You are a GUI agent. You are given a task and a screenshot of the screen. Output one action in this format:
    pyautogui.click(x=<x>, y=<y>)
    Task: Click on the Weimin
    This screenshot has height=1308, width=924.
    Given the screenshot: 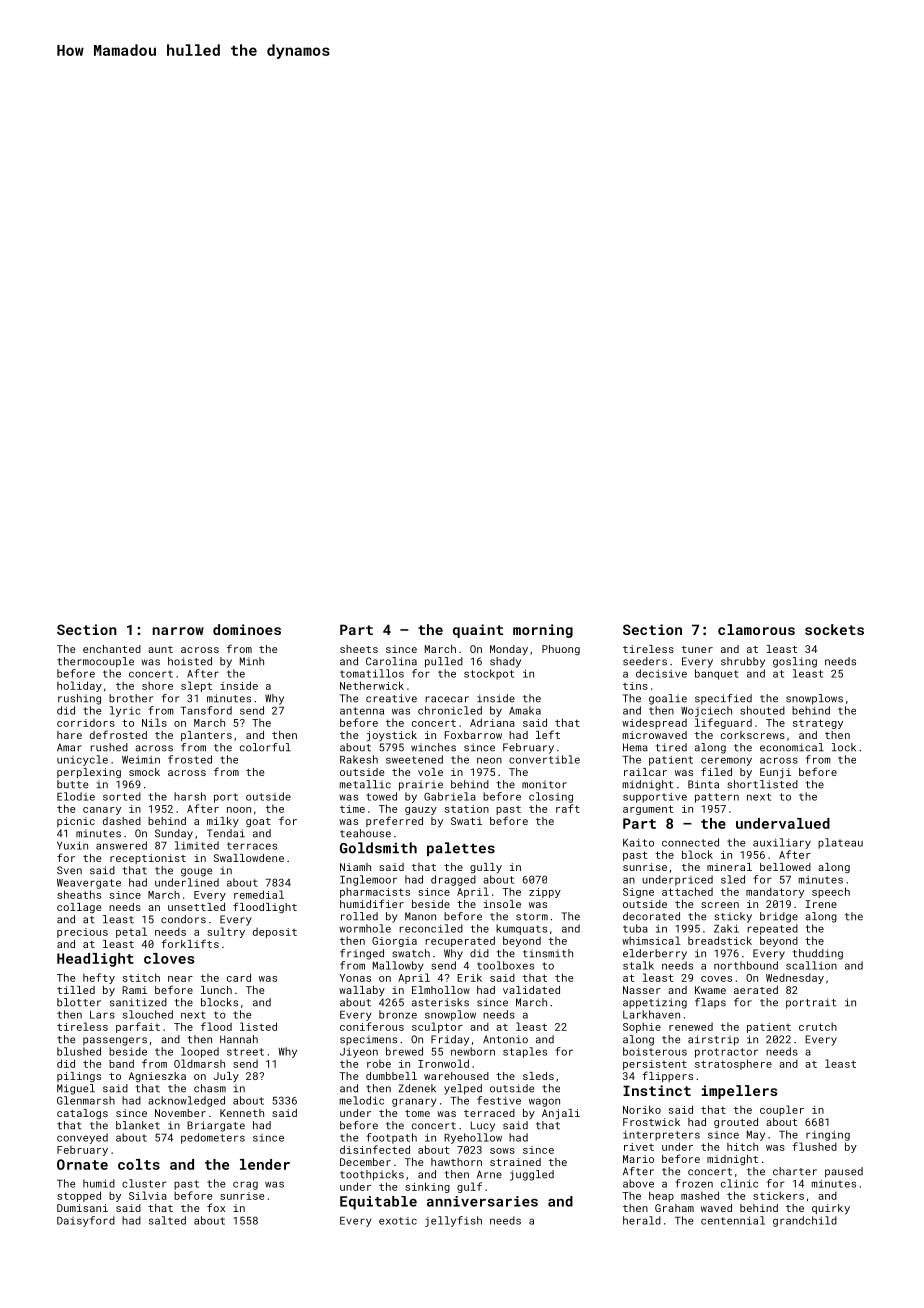 What is the action you would take?
    pyautogui.click(x=141, y=760)
